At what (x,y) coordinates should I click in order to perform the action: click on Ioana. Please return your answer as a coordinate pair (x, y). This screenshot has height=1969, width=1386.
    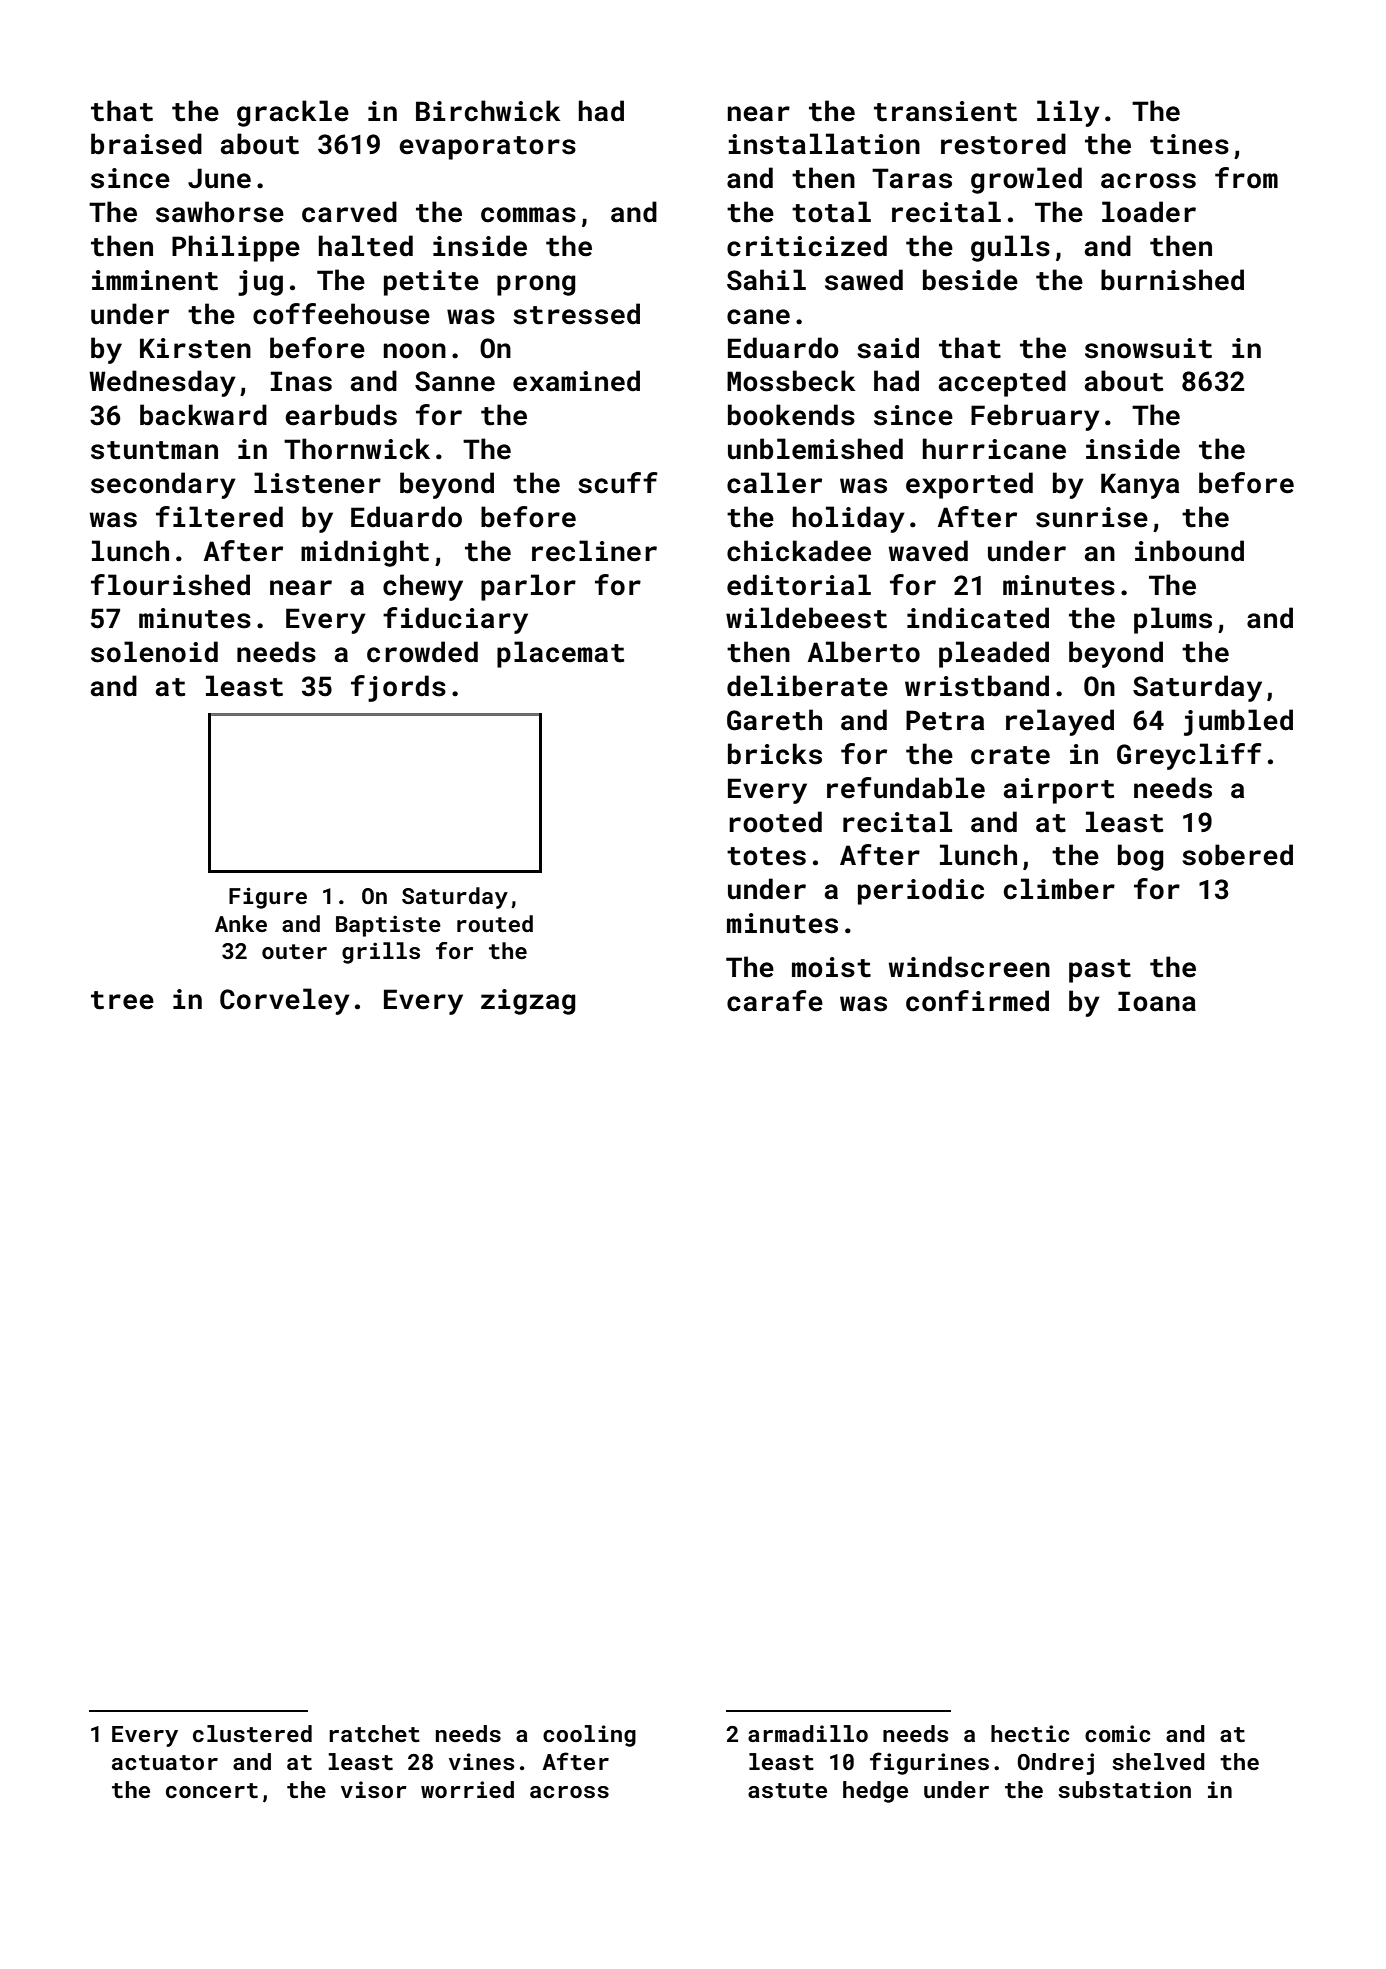
    Looking at the image, I should click on (1157, 1001).
